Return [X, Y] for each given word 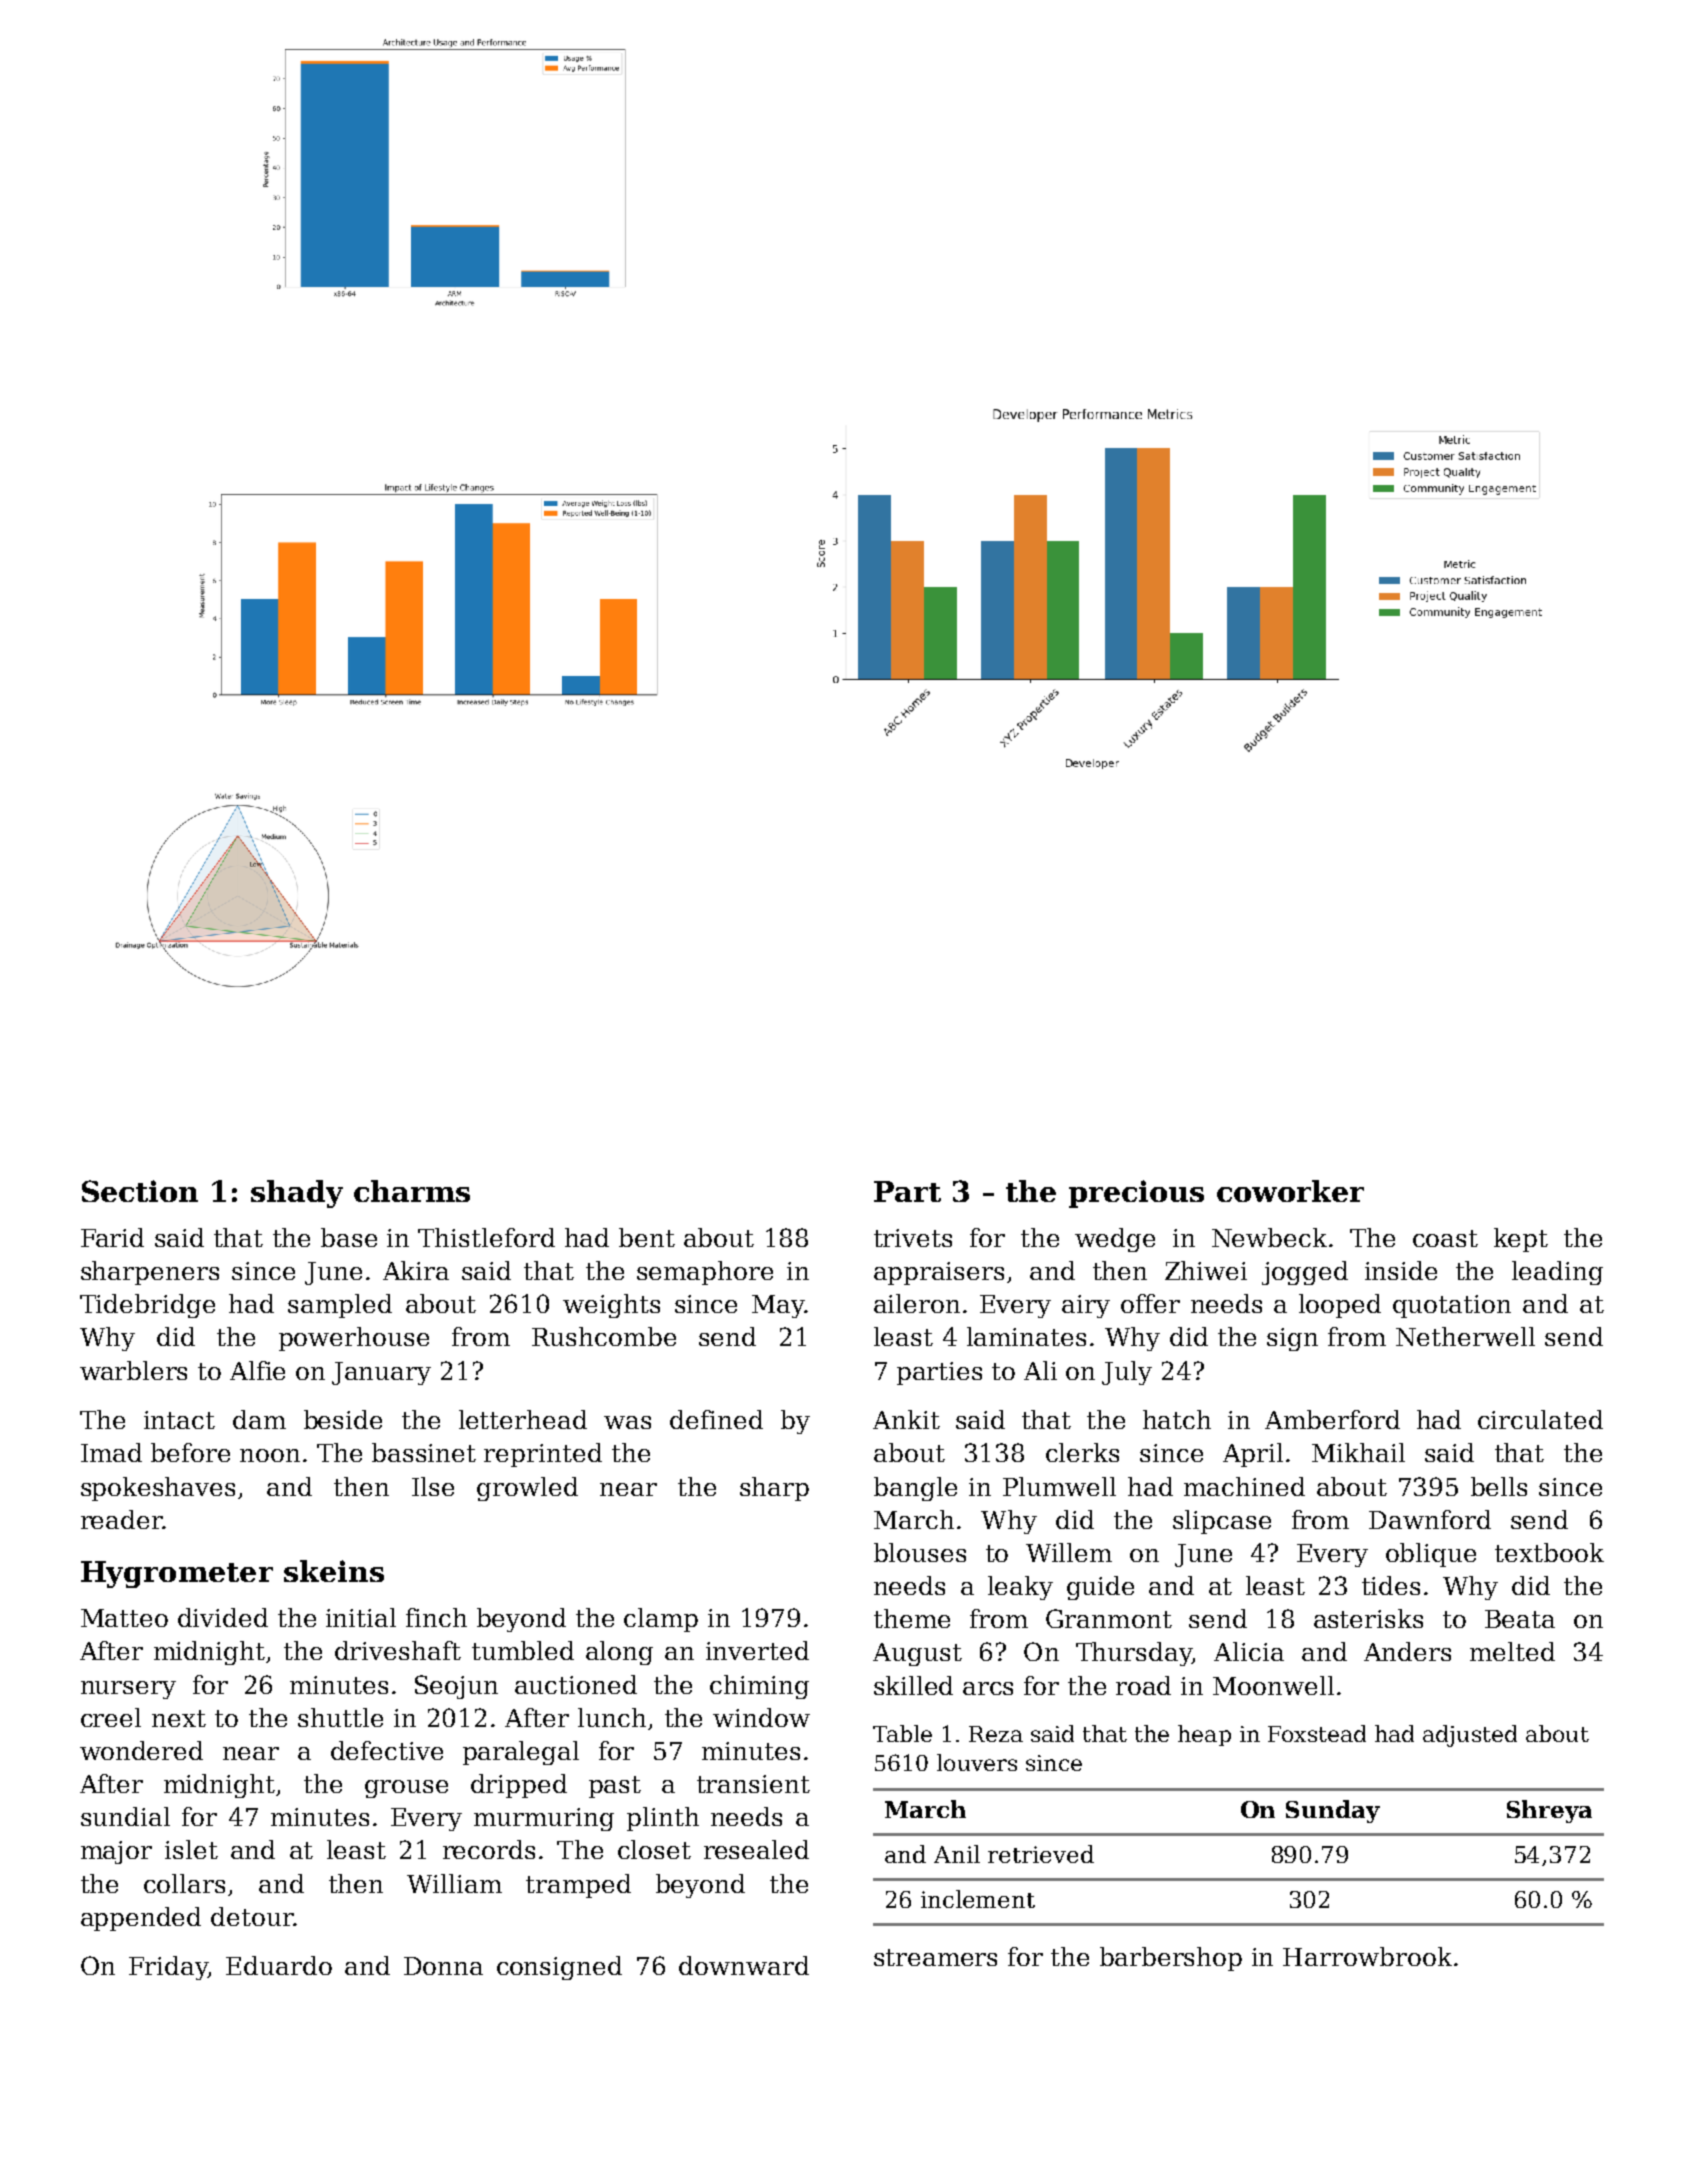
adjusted [1470, 1736]
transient [753, 1784]
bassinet [424, 1452]
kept [1521, 1240]
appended [141, 1919]
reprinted [543, 1455]
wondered [141, 1750]
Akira [416, 1270]
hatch [1177, 1419]
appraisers [939, 1273]
